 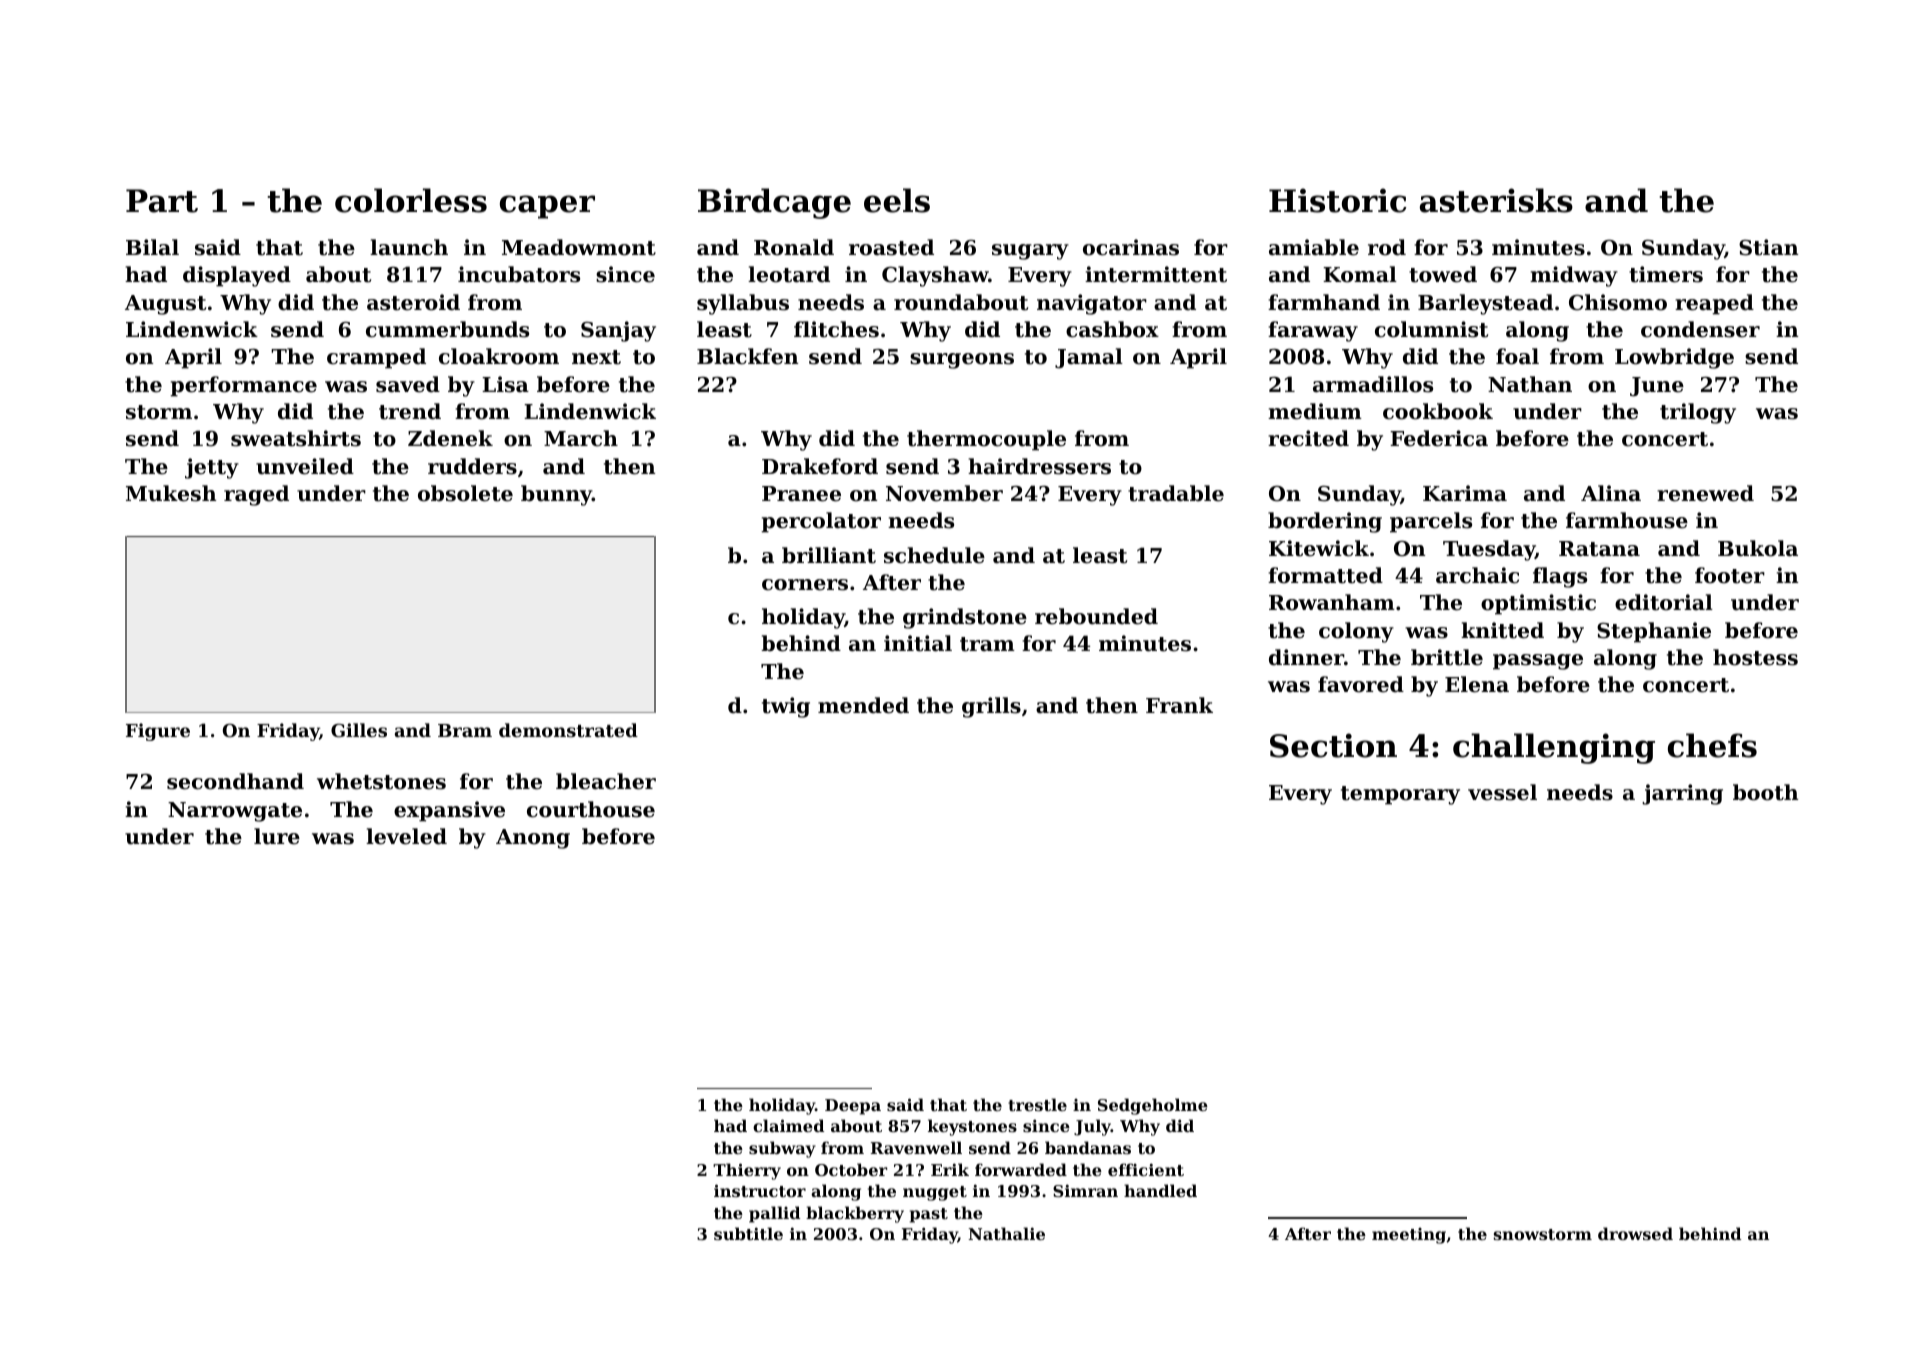 What do you see at coordinates (235, 812) in the screenshot?
I see `Narrowgate` at bounding box center [235, 812].
